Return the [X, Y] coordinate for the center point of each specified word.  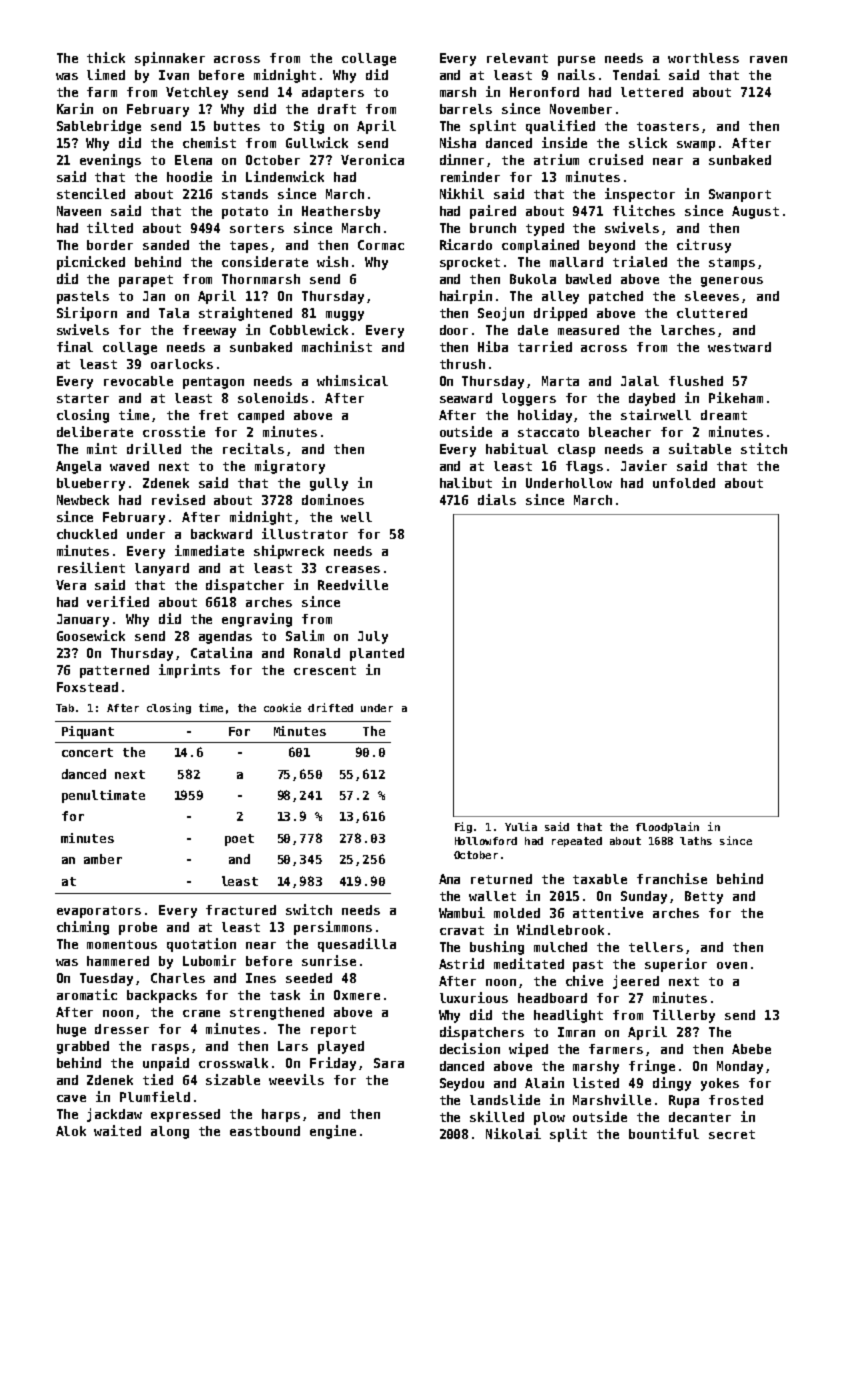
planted [377, 654]
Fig [463, 827]
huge [71, 1030]
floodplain [667, 827]
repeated [577, 842]
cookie [282, 707]
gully [329, 484]
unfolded [684, 483]
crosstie [174, 431]
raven [768, 59]
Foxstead [87, 687]
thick [106, 57]
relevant [517, 58]
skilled [497, 1116]
